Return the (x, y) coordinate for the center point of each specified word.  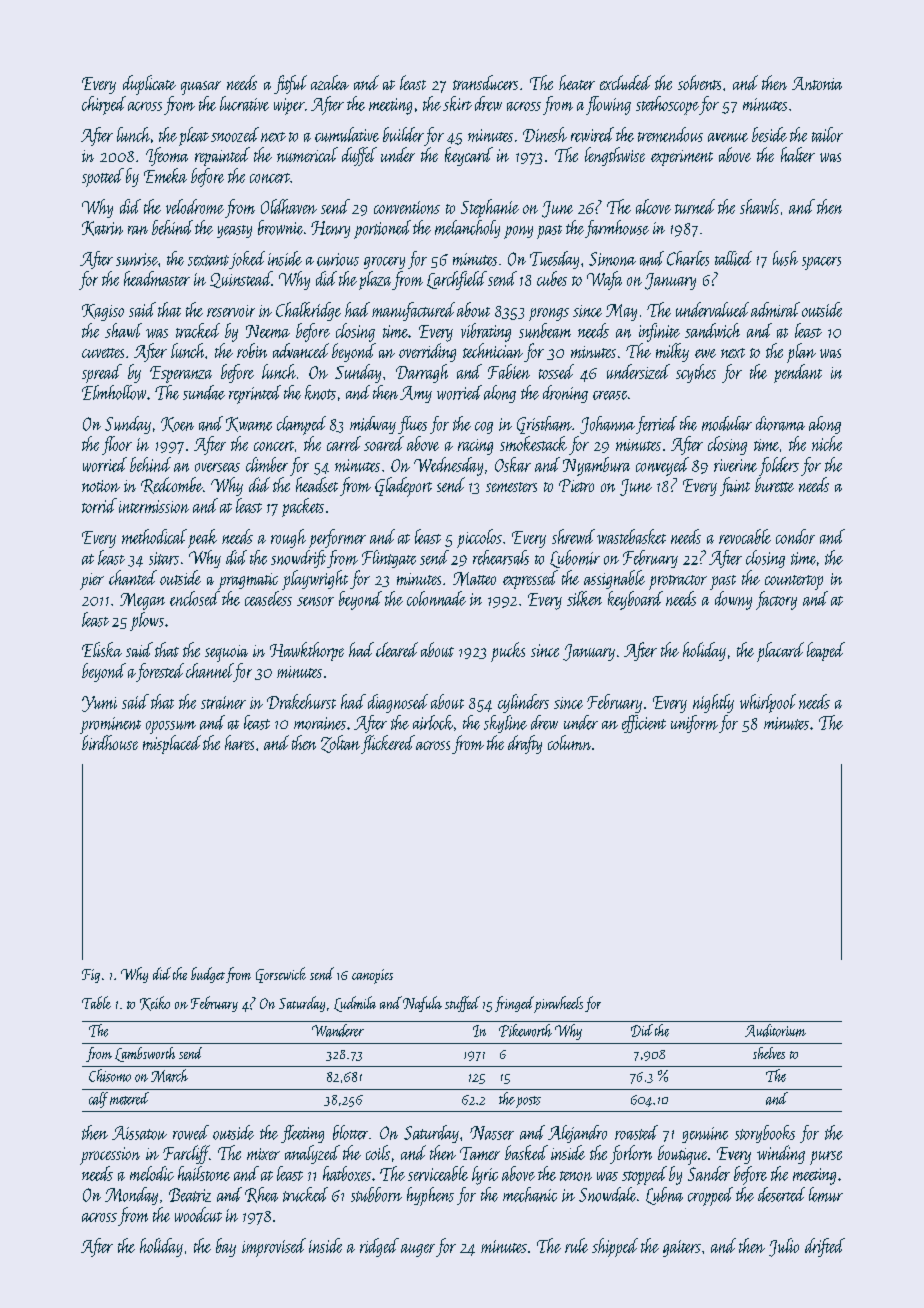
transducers (485, 82)
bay (226, 1247)
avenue (728, 137)
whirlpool (768, 703)
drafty (525, 744)
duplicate (149, 85)
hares (239, 742)
